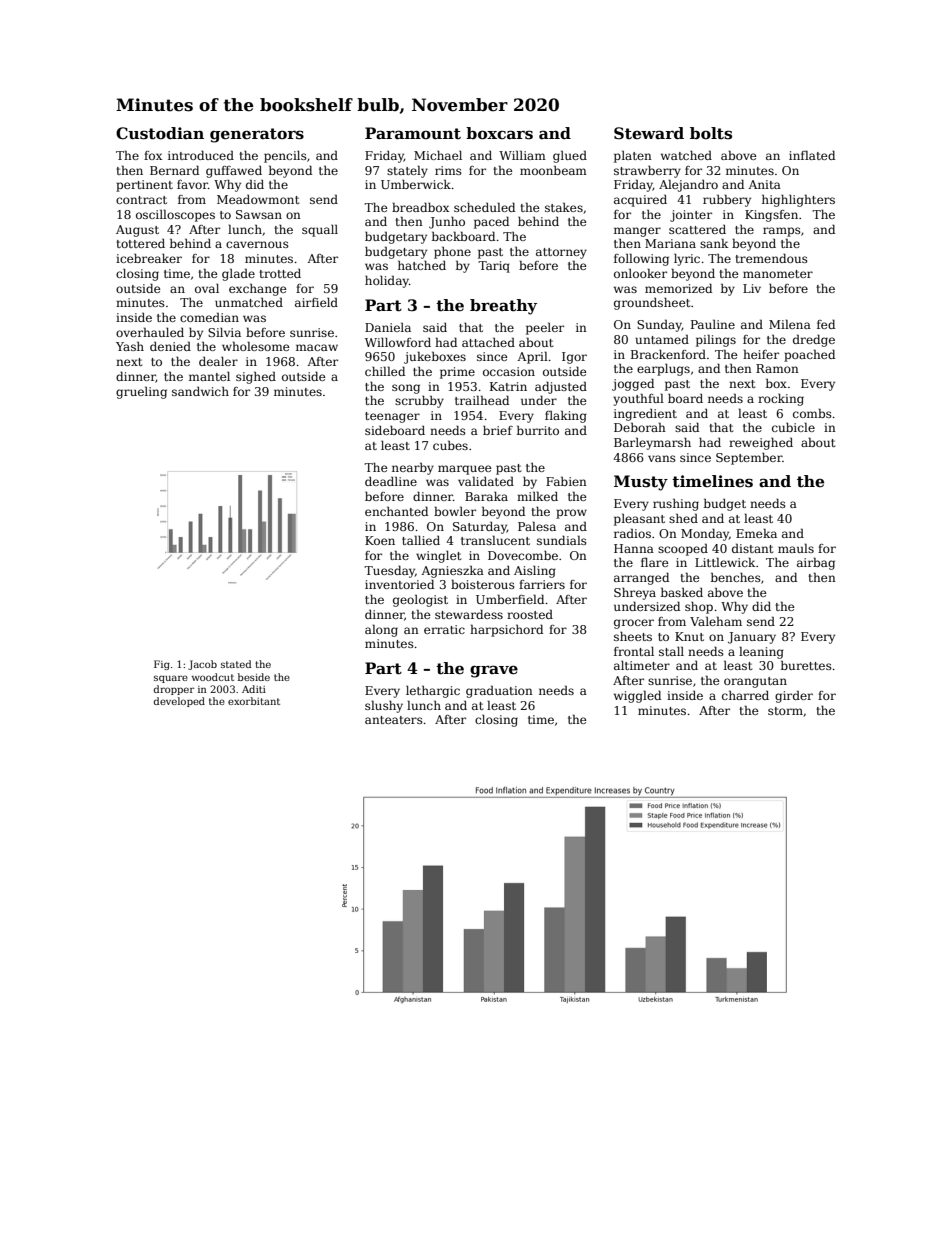 The image size is (952, 1233). What do you see at coordinates (433, 691) in the image?
I see `lethargic` at bounding box center [433, 691].
